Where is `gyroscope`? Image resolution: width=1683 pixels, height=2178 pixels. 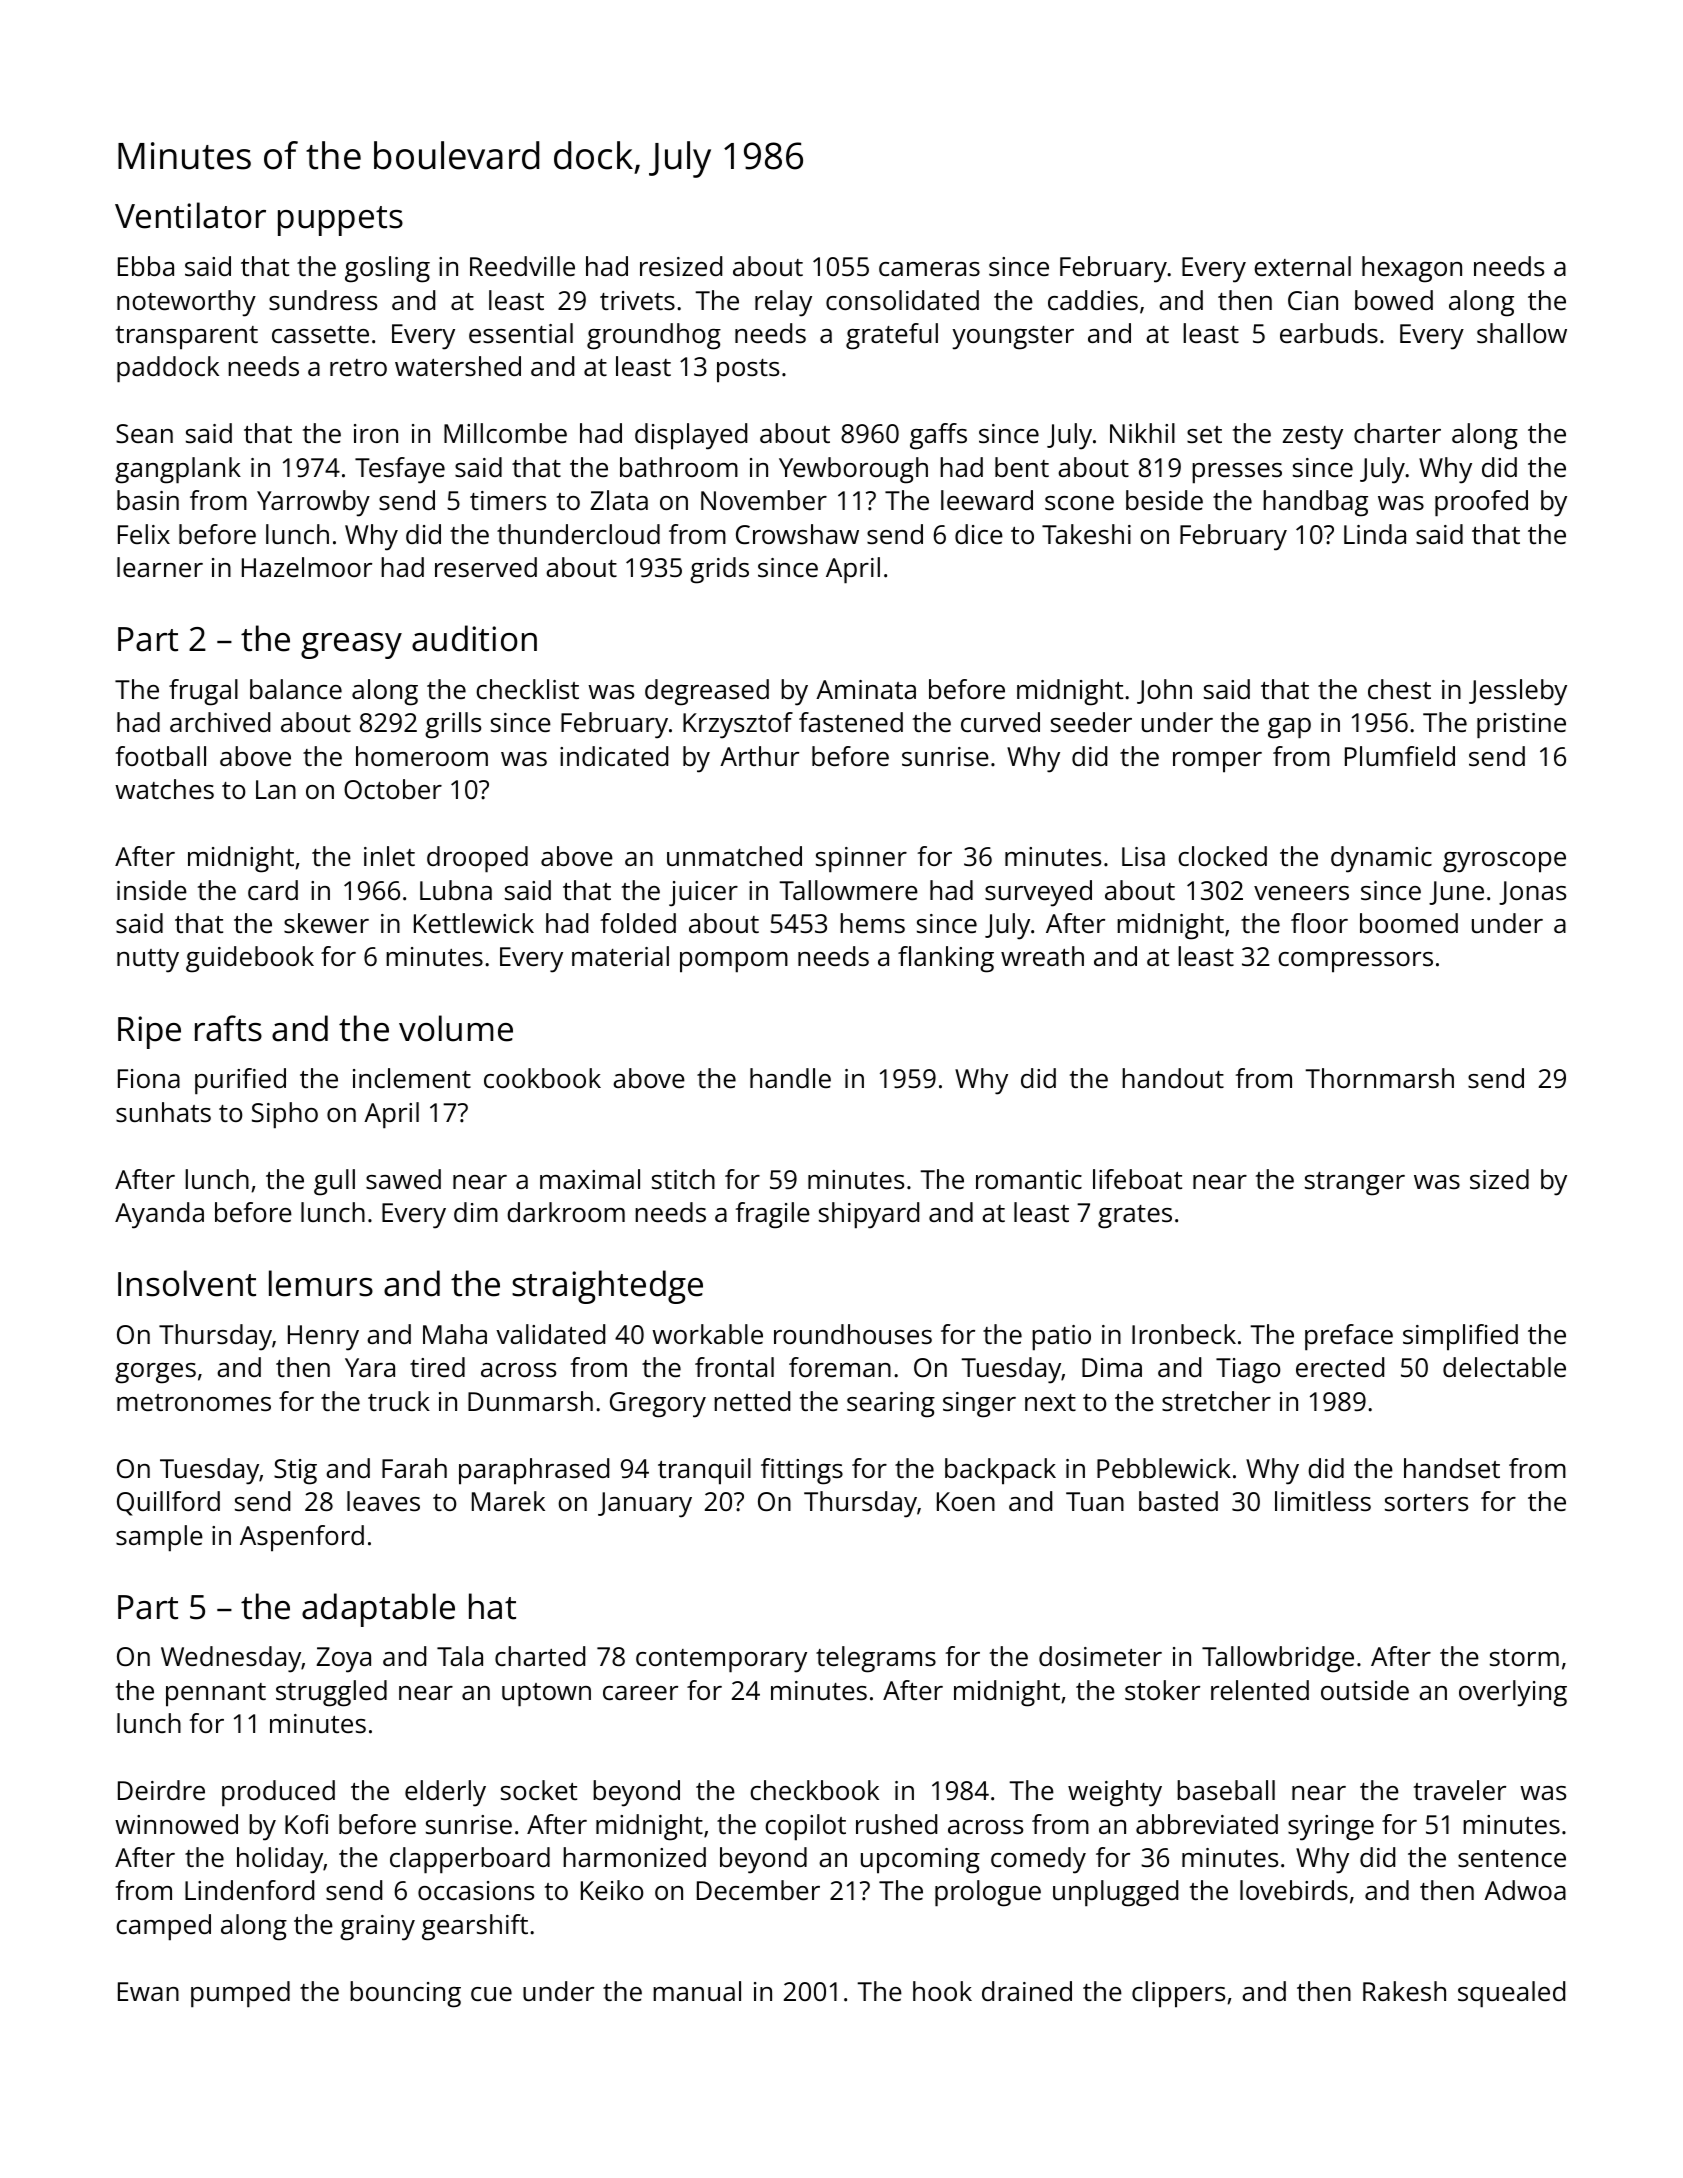 gyroscope is located at coordinates (1504, 862).
